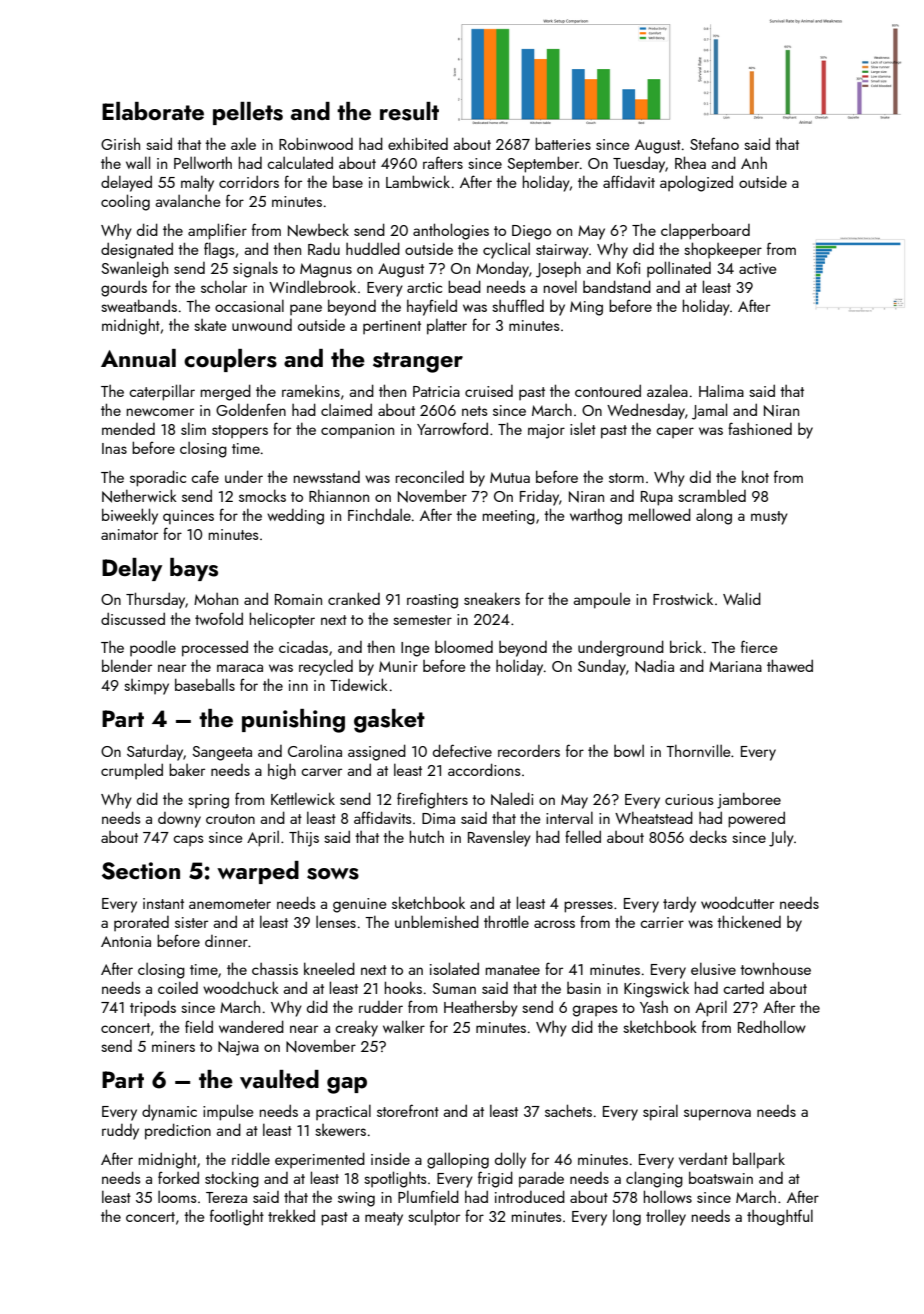  What do you see at coordinates (303, 798) in the screenshot?
I see `Kettlewick` at bounding box center [303, 798].
